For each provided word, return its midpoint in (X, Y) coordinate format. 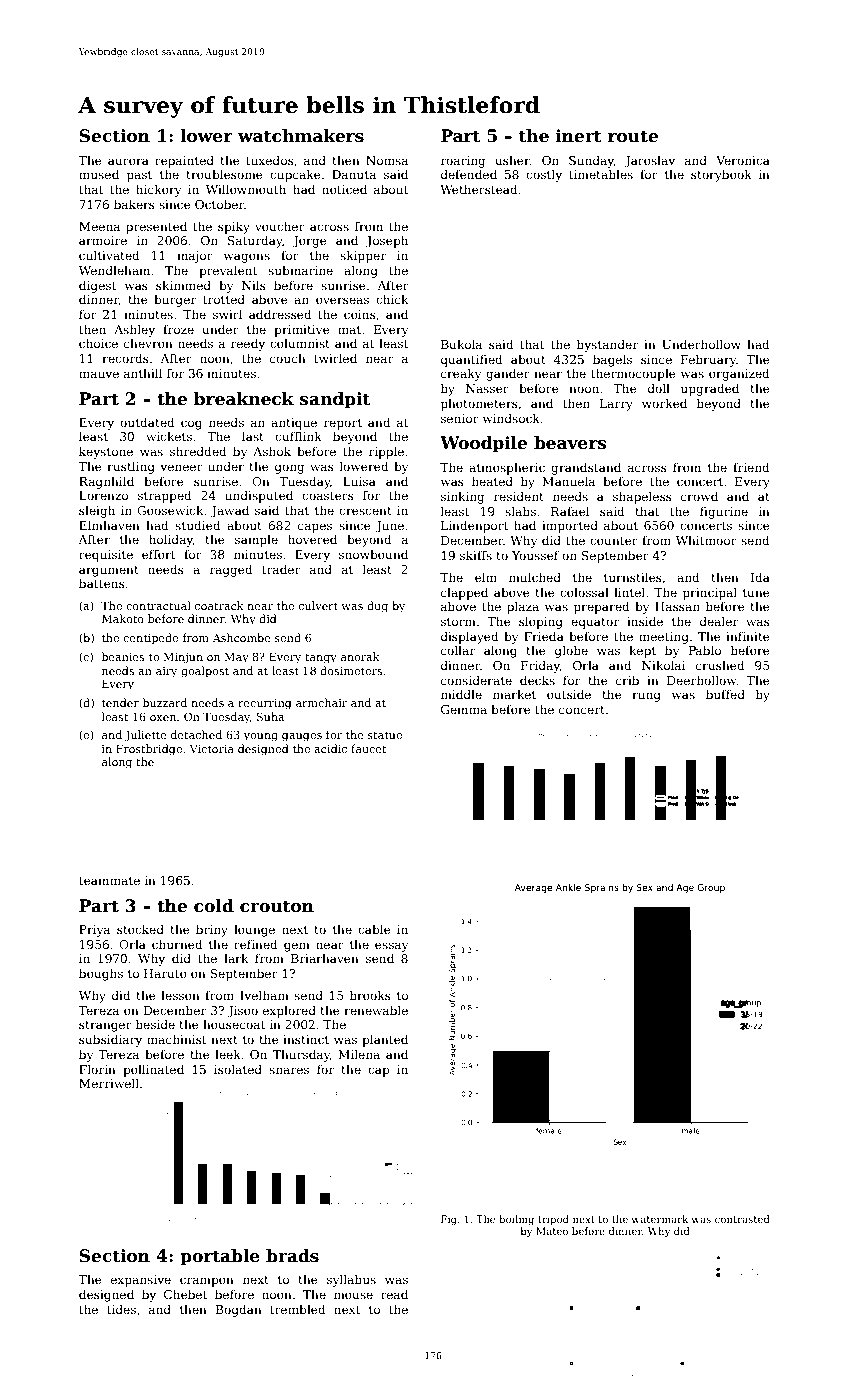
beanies (123, 656)
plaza (523, 607)
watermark (660, 1219)
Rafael (570, 511)
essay (391, 947)
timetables (601, 174)
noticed (344, 189)
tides (121, 1309)
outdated (147, 422)
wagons (247, 258)
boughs (101, 974)
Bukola (461, 344)
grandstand (586, 468)
